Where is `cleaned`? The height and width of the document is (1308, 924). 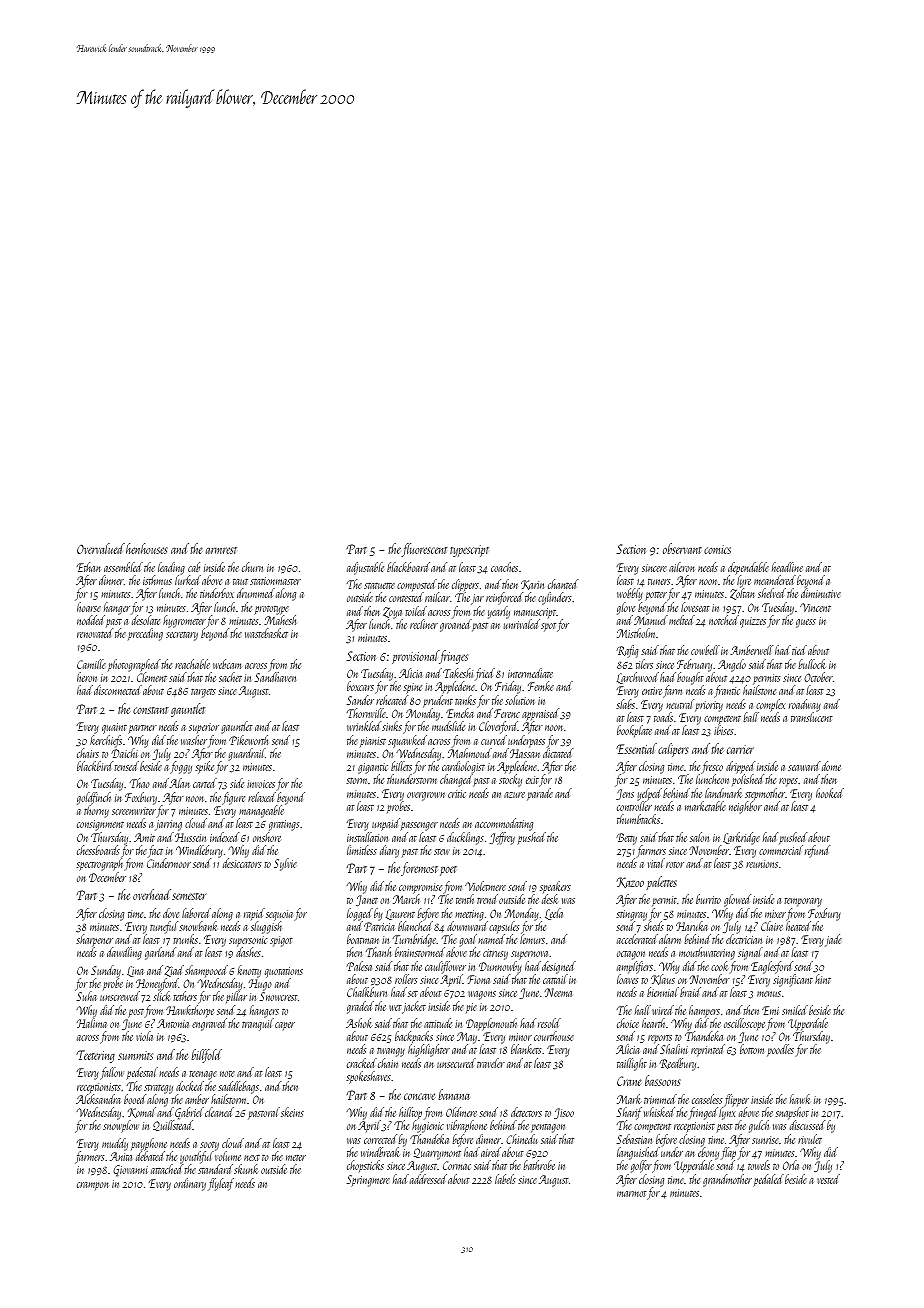
cleaned is located at coordinates (219, 1112).
